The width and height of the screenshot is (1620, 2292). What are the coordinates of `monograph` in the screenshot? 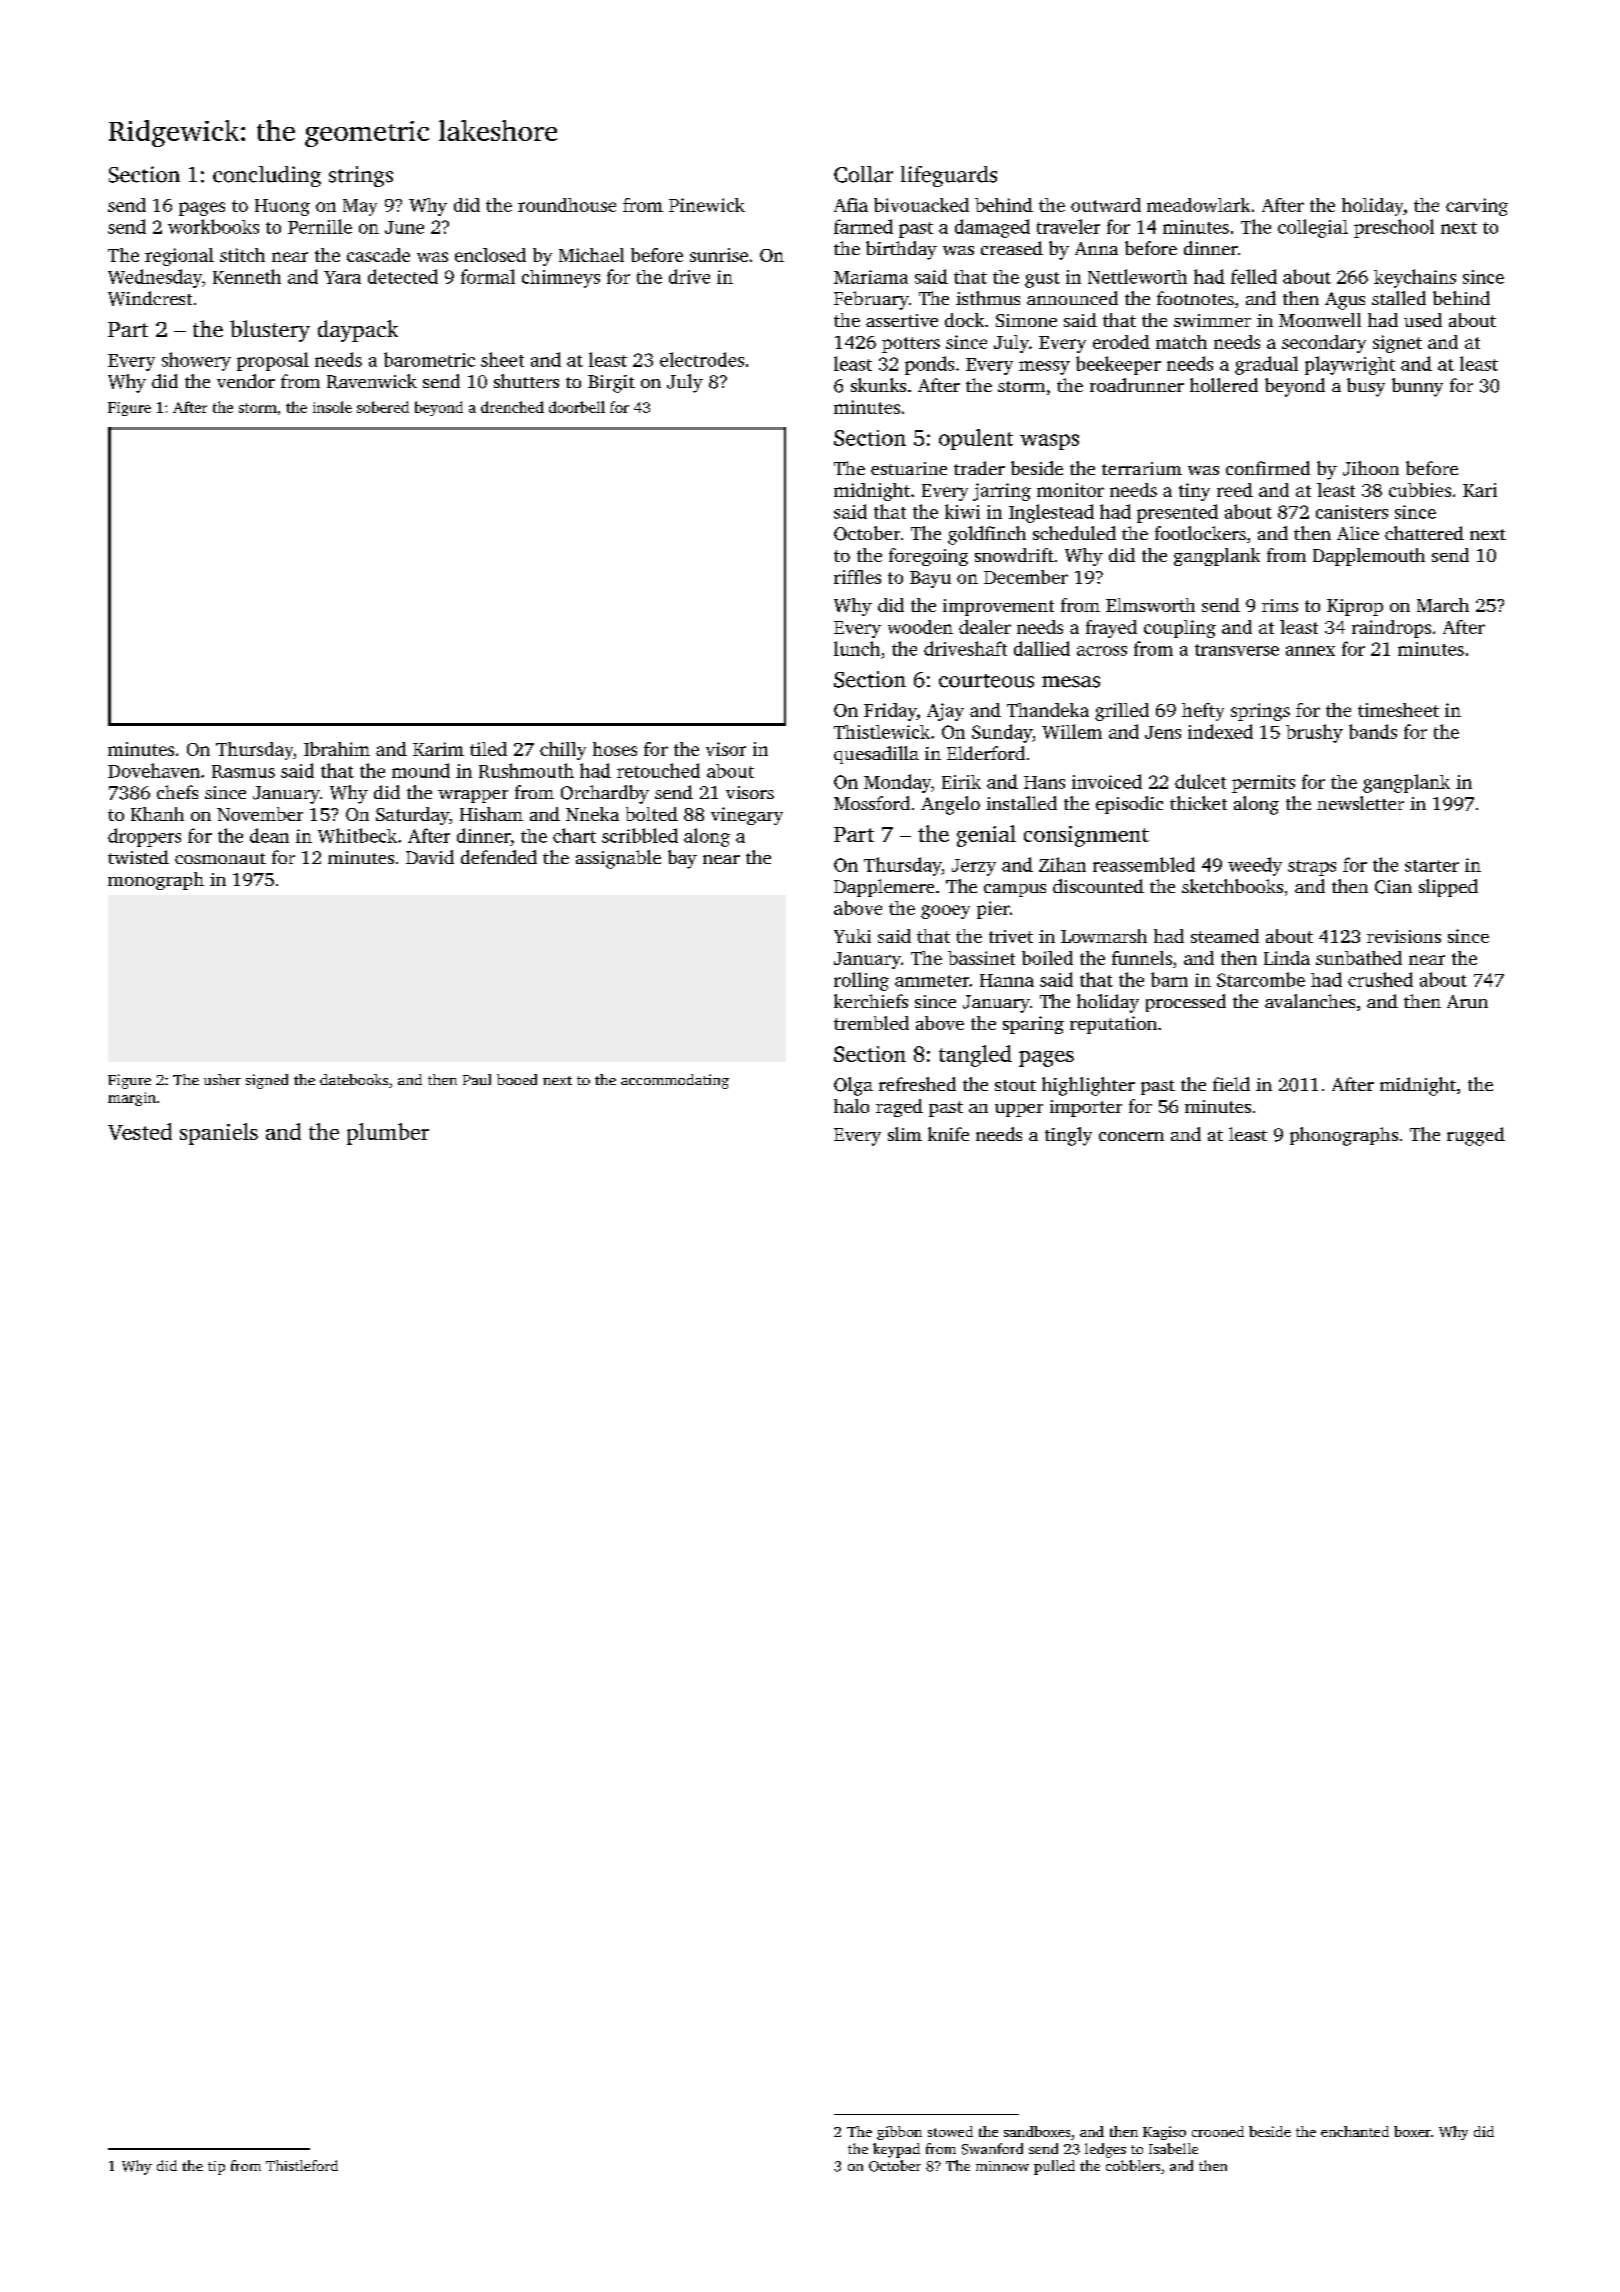 It's located at (156, 881).
